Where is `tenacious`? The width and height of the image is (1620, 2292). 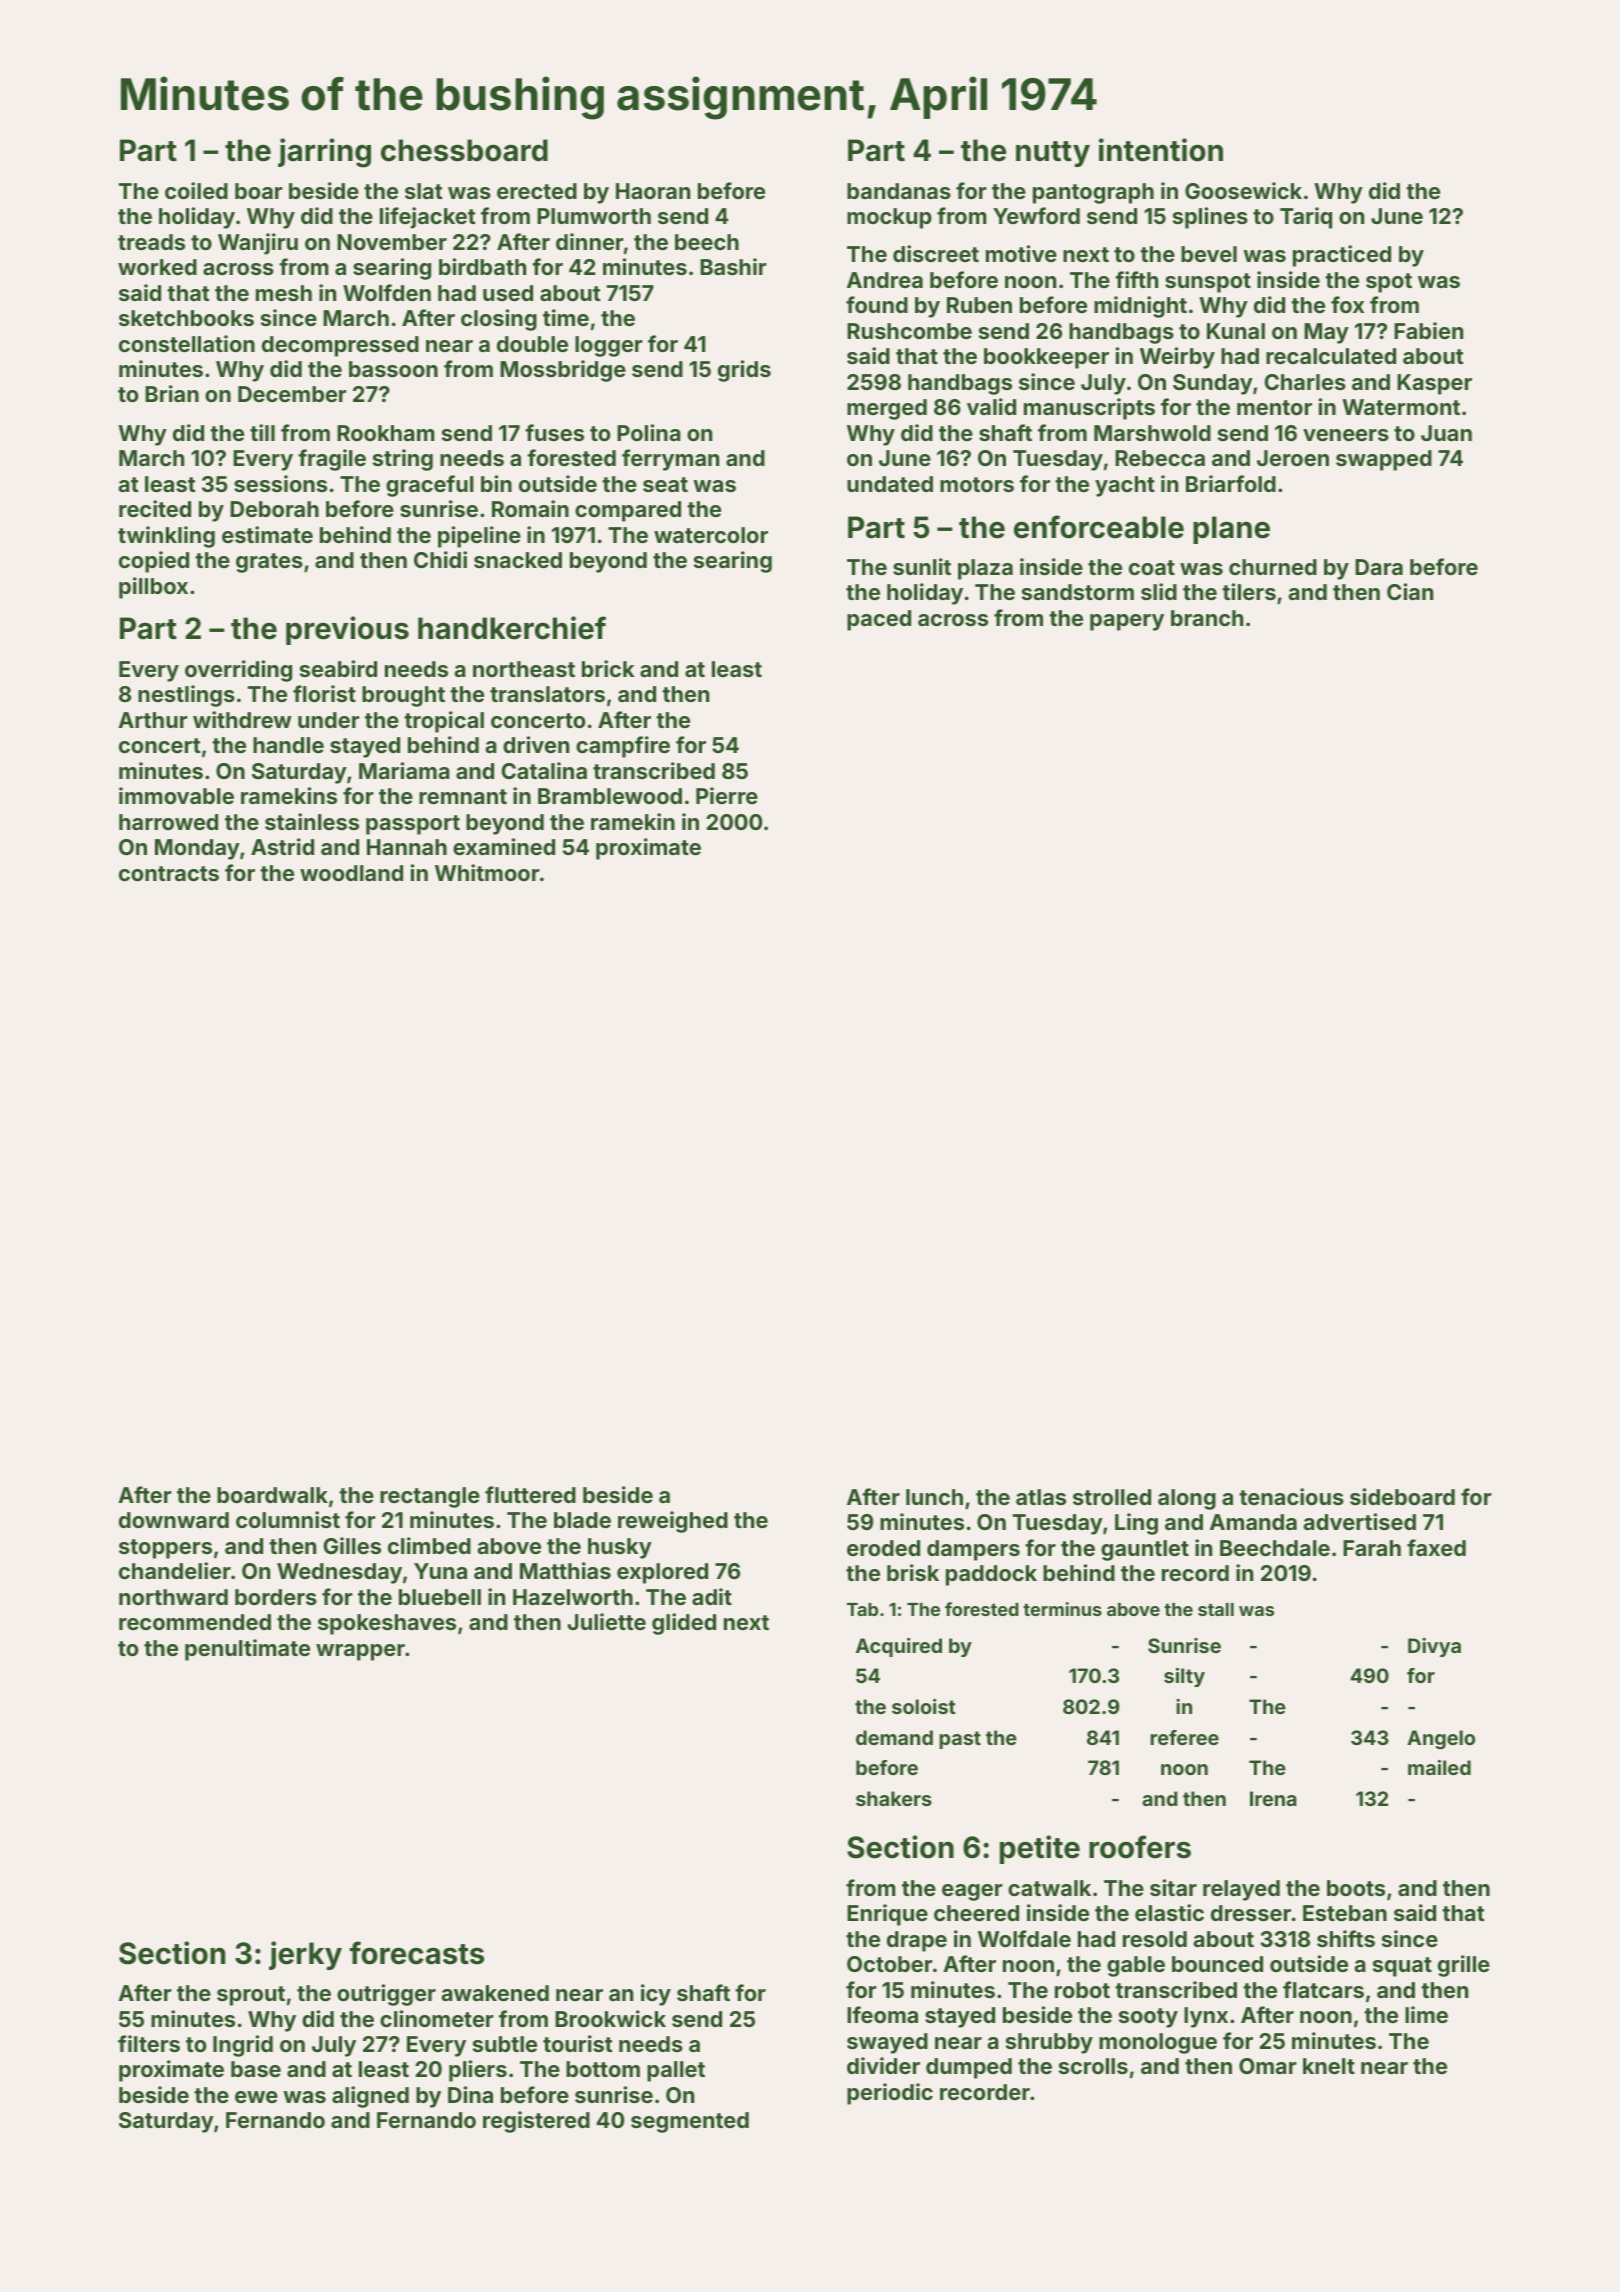
tenacious is located at coordinates (1291, 1496).
